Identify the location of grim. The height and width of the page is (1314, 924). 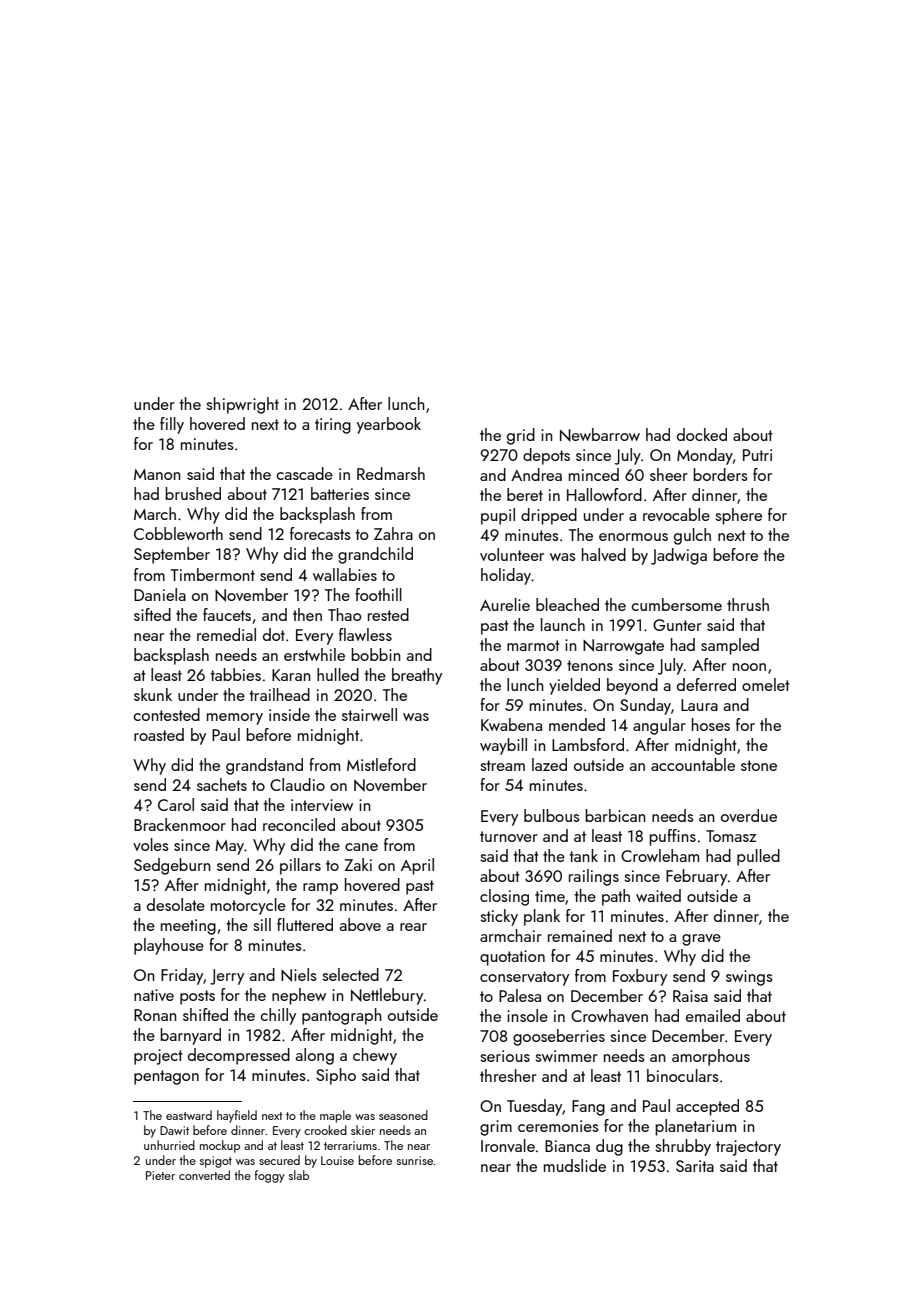
(496, 1128).
